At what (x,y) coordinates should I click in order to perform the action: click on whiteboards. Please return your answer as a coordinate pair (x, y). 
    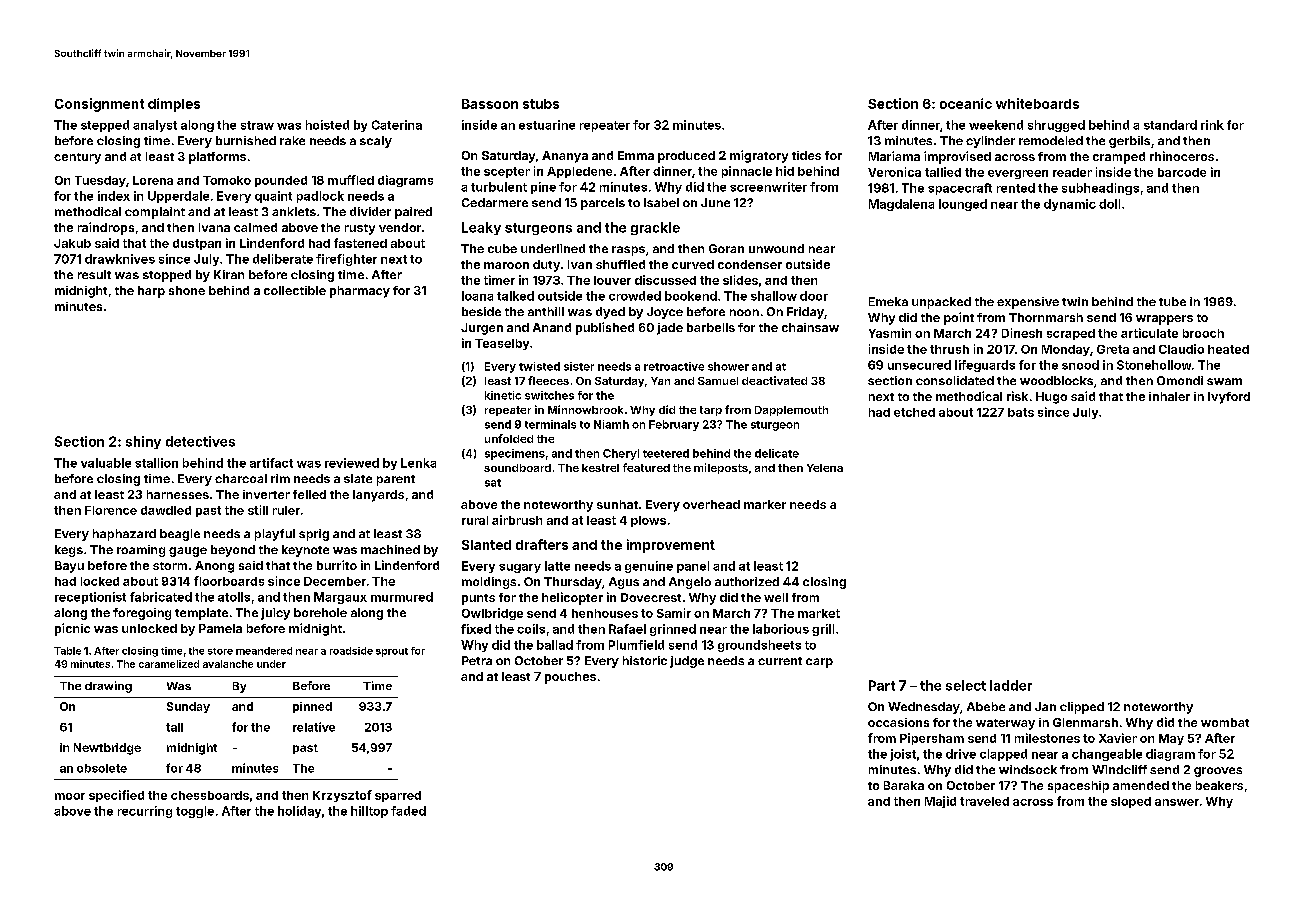
    Looking at the image, I should click on (1037, 103).
